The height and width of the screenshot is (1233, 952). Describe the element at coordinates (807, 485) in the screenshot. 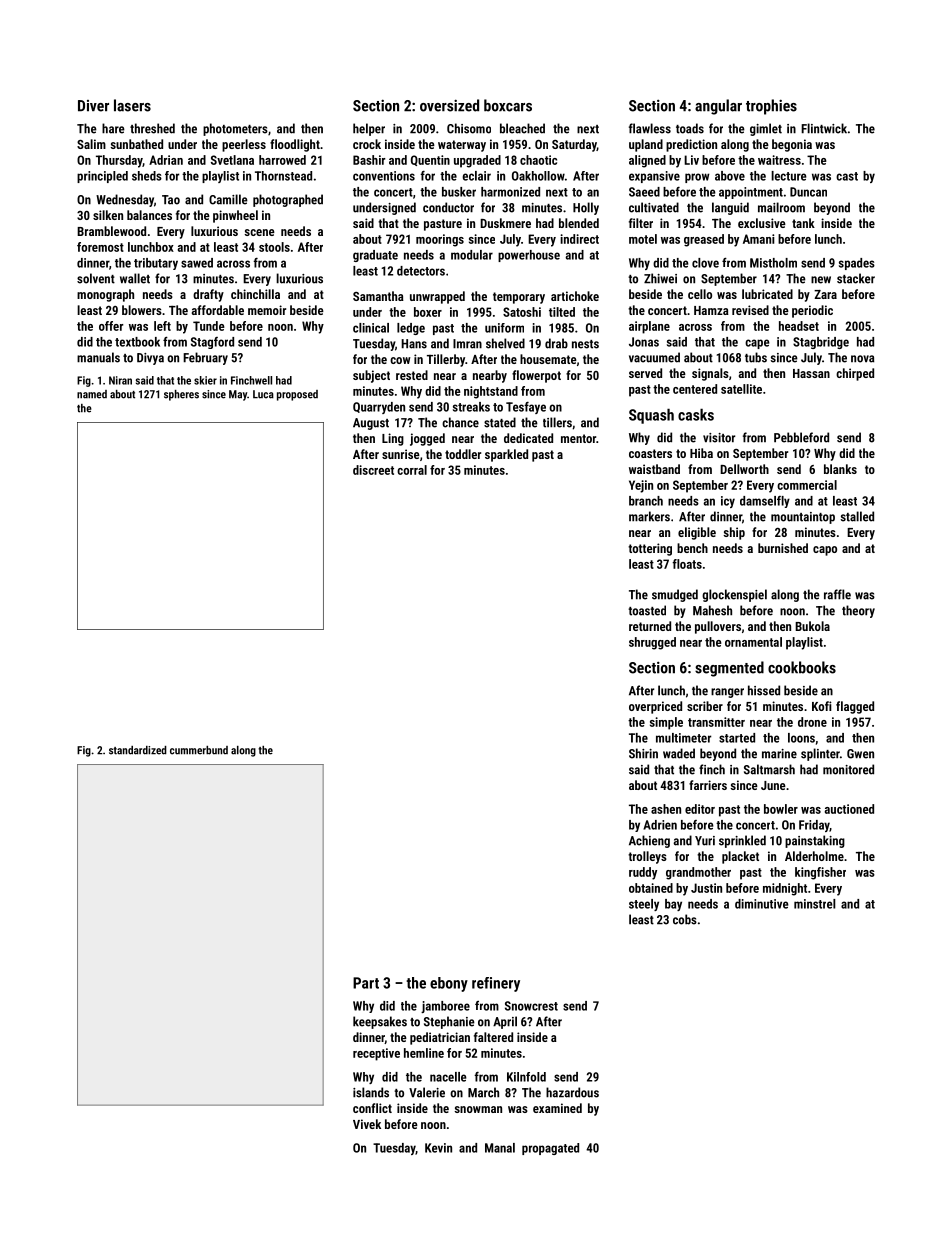

I see `commercial` at that location.
